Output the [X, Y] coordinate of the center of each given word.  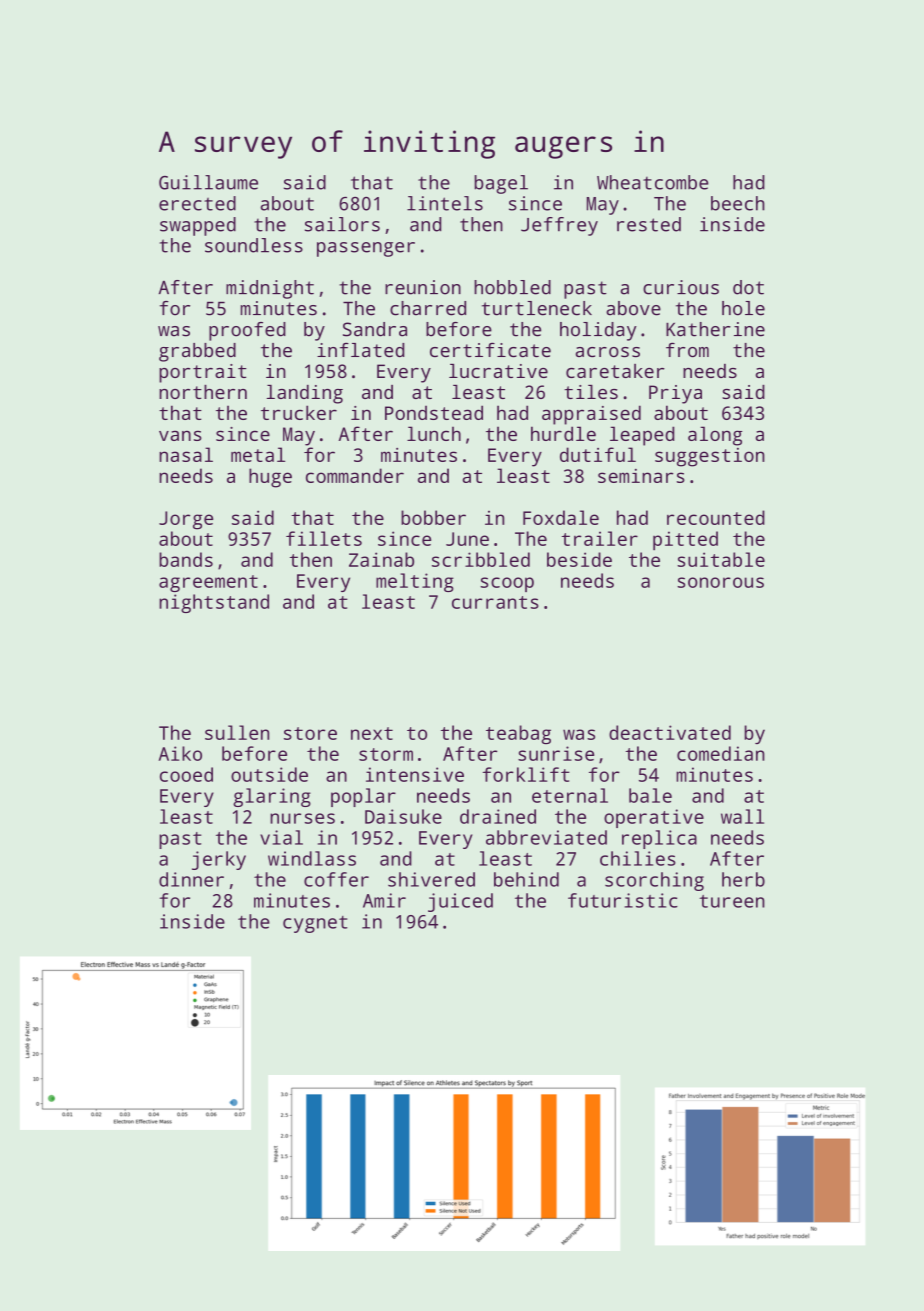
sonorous [720, 582]
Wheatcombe [653, 182]
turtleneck [537, 308]
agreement [208, 583]
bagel [501, 184]
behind [526, 879]
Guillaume [208, 182]
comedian [721, 753]
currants [495, 602]
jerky [219, 860]
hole [743, 308]
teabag [518, 734]
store [310, 733]
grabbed [197, 352]
